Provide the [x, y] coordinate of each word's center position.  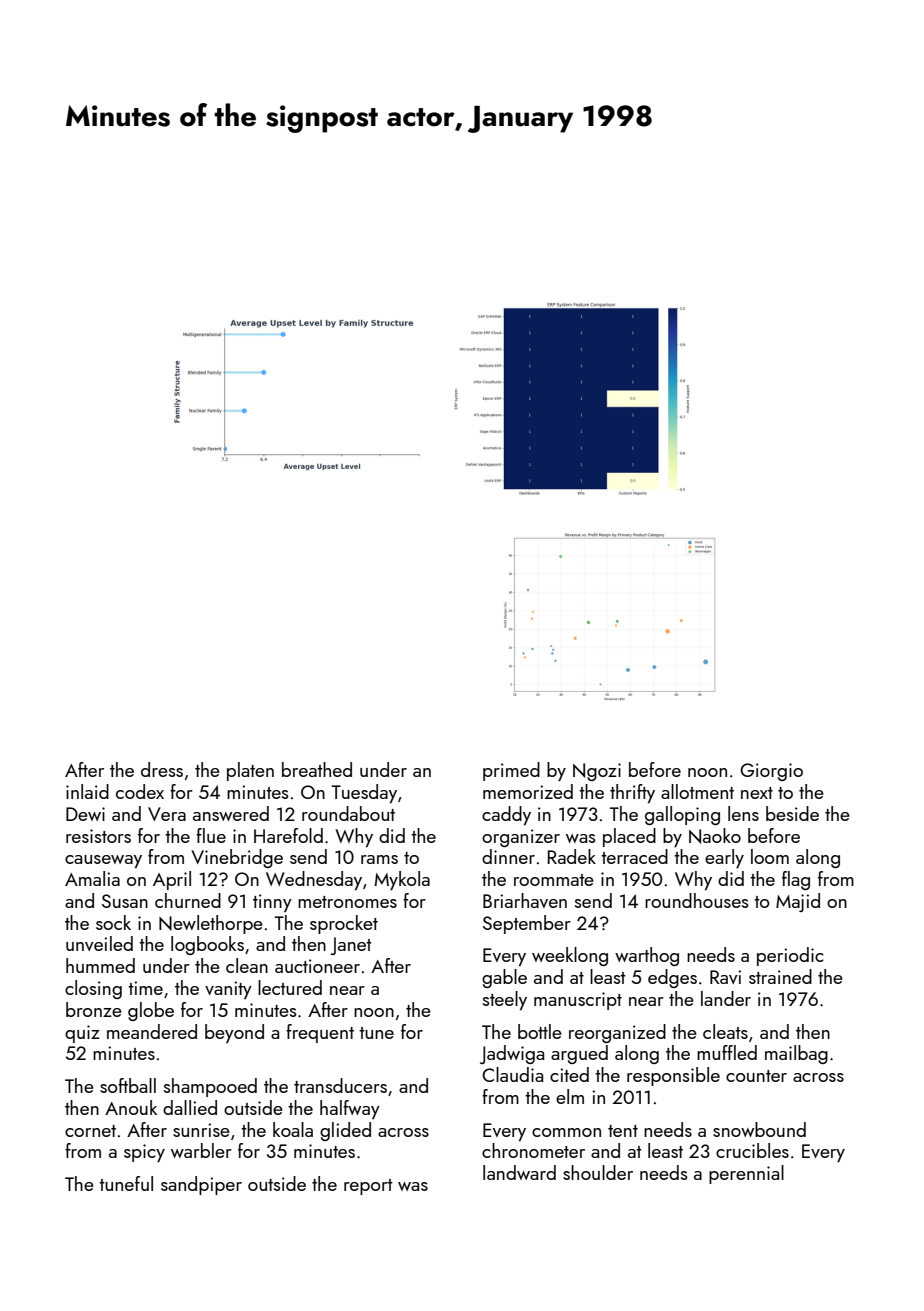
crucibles [752, 1150]
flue [211, 835]
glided [345, 1131]
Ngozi [597, 772]
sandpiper [201, 1185]
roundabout [348, 813]
